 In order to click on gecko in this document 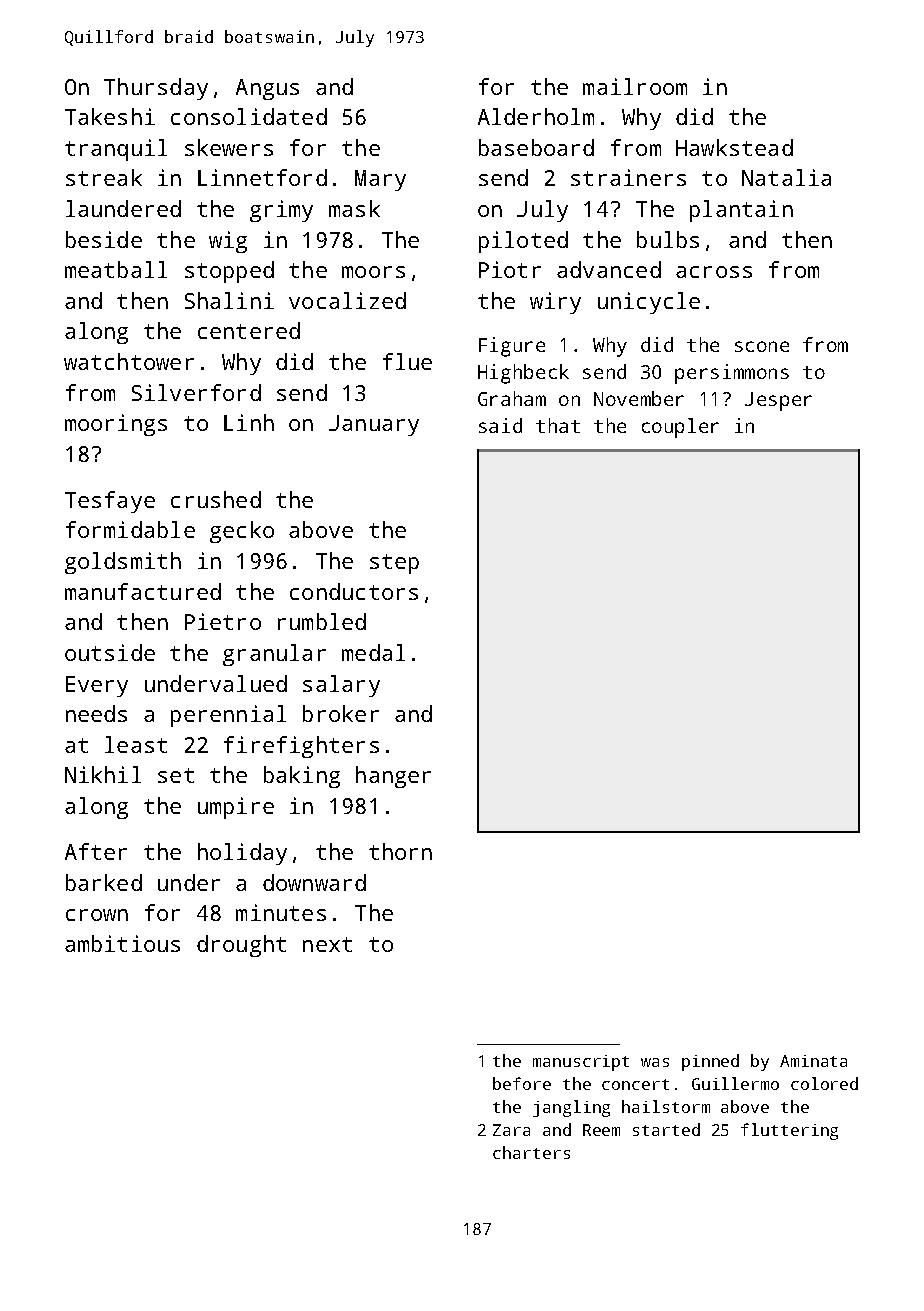, I will do `click(242, 532)`.
